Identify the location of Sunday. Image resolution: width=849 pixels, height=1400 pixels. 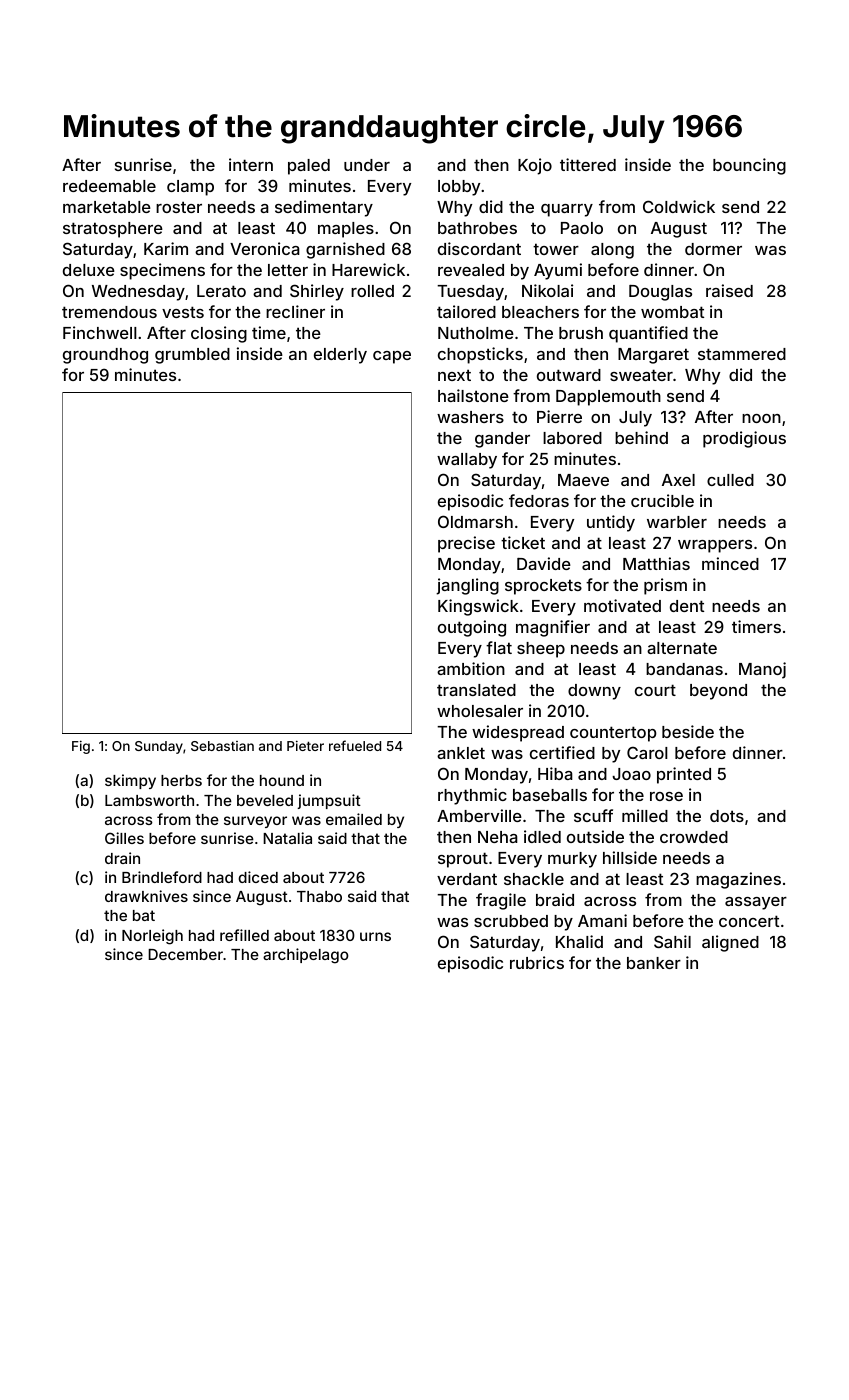
(159, 747).
